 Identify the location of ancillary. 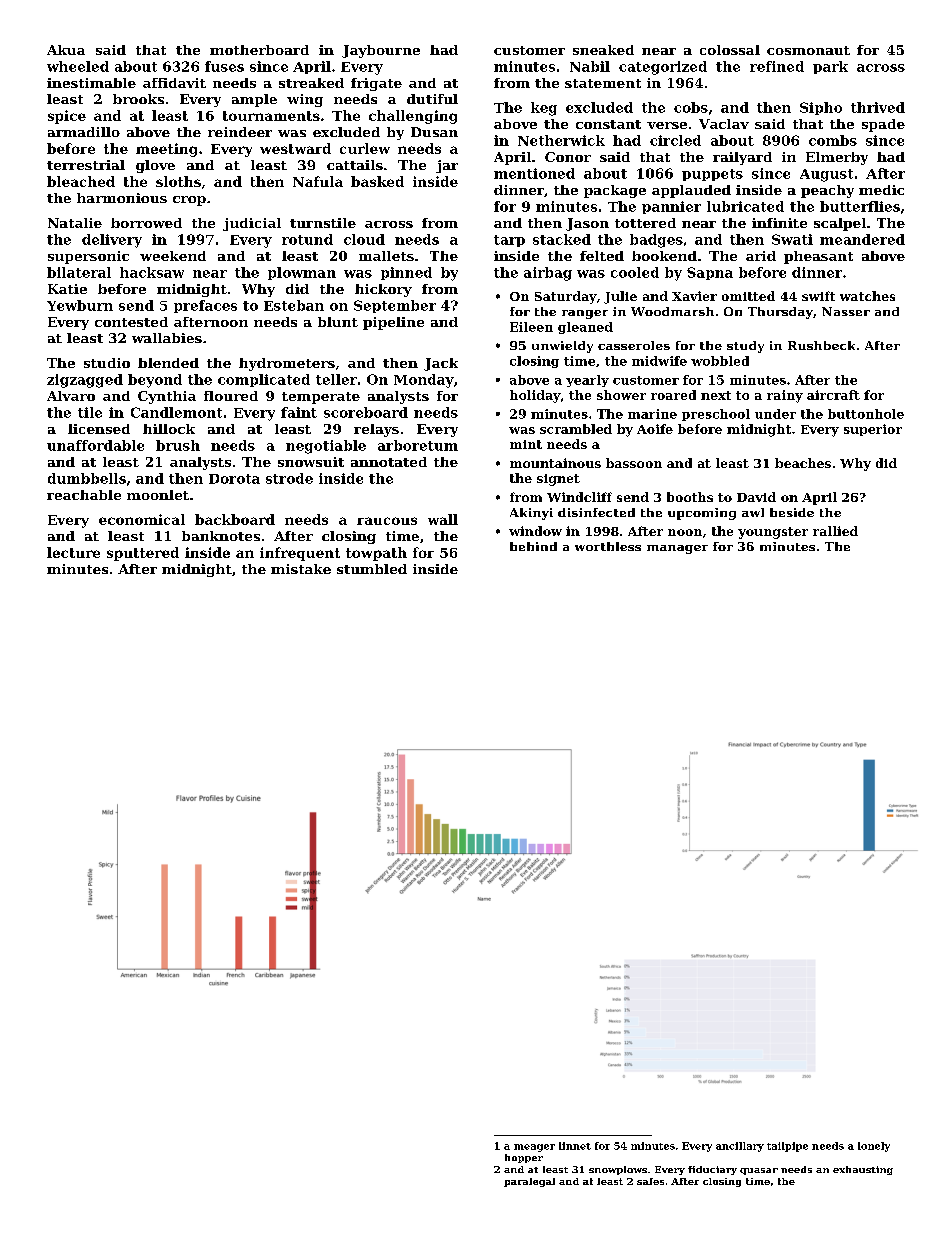
(740, 1147).
